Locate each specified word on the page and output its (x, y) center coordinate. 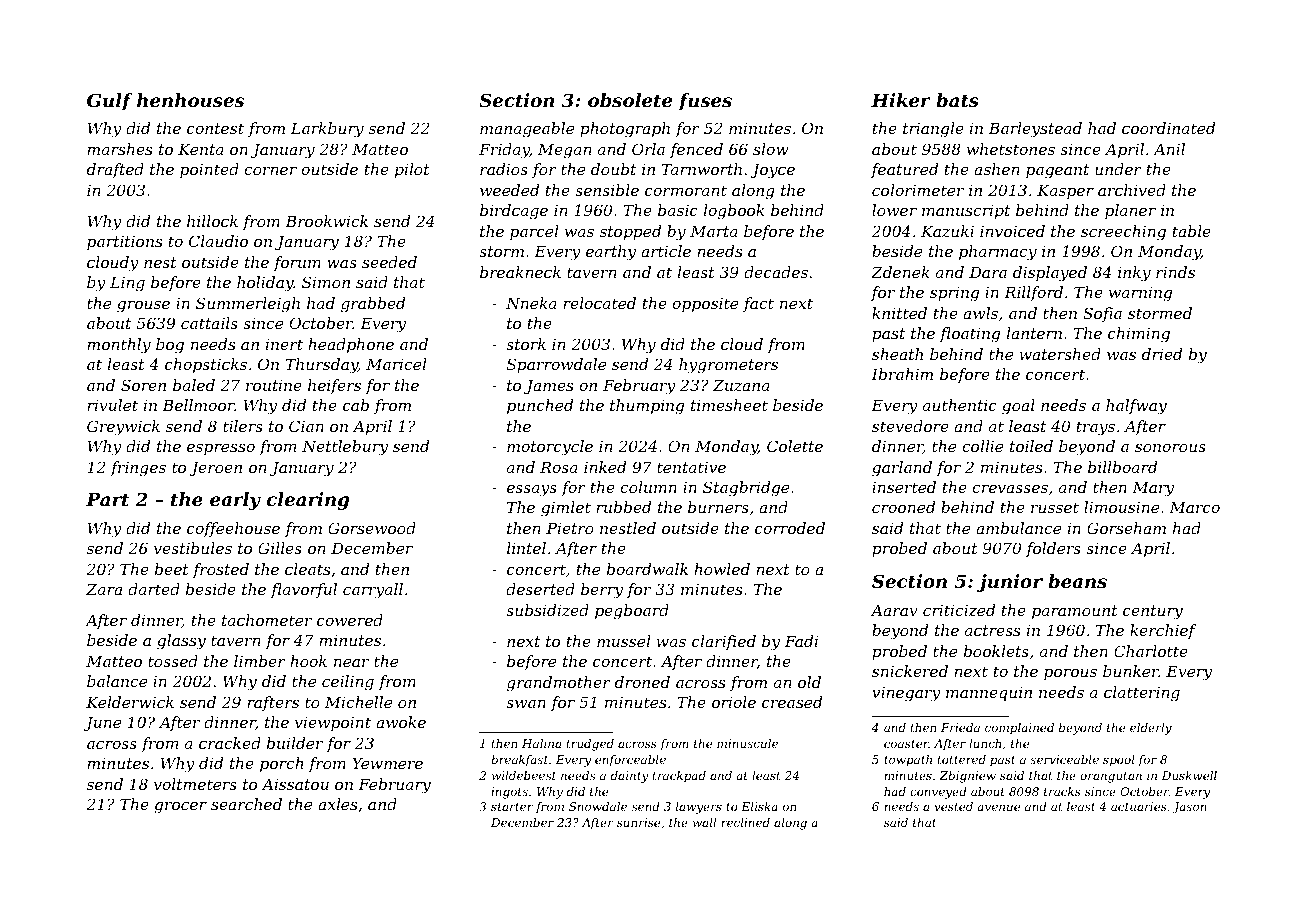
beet (172, 569)
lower (894, 210)
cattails (209, 323)
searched (246, 804)
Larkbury (327, 130)
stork (526, 344)
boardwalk (647, 569)
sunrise (638, 822)
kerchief (1163, 631)
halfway (1136, 407)
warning (1140, 294)
